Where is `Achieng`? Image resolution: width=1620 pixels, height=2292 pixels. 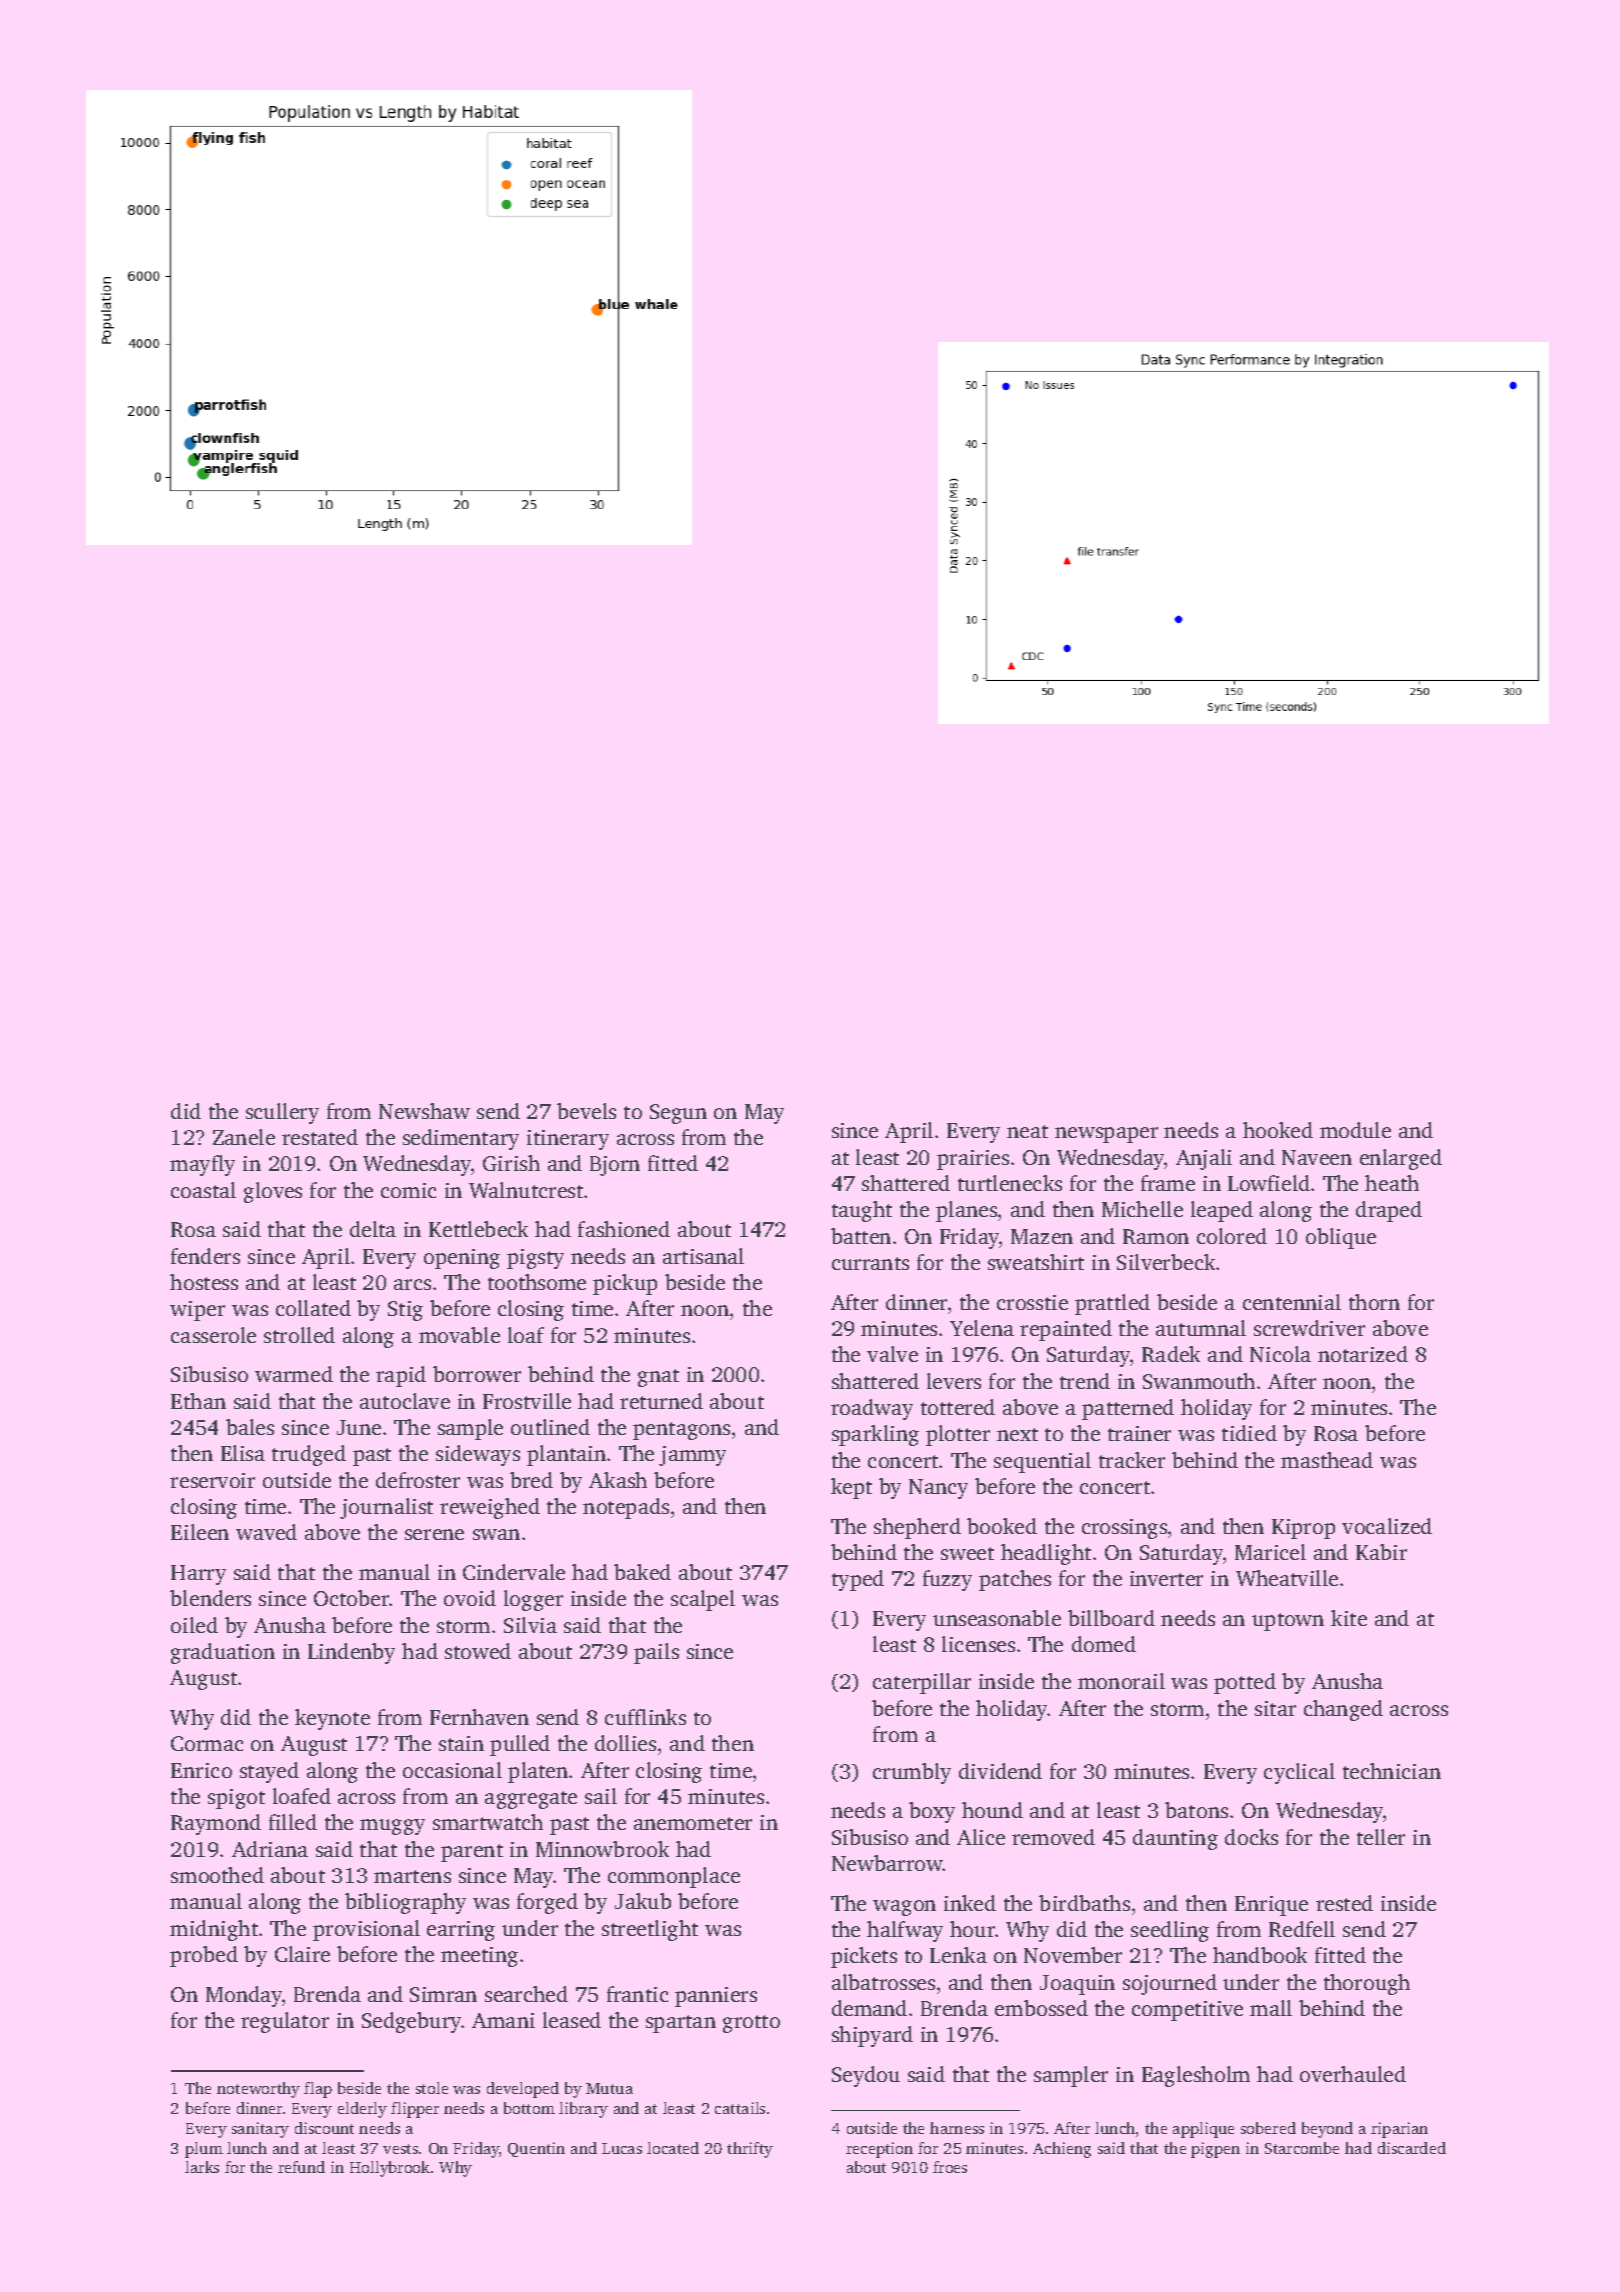
Achieng is located at coordinates (1062, 2150).
